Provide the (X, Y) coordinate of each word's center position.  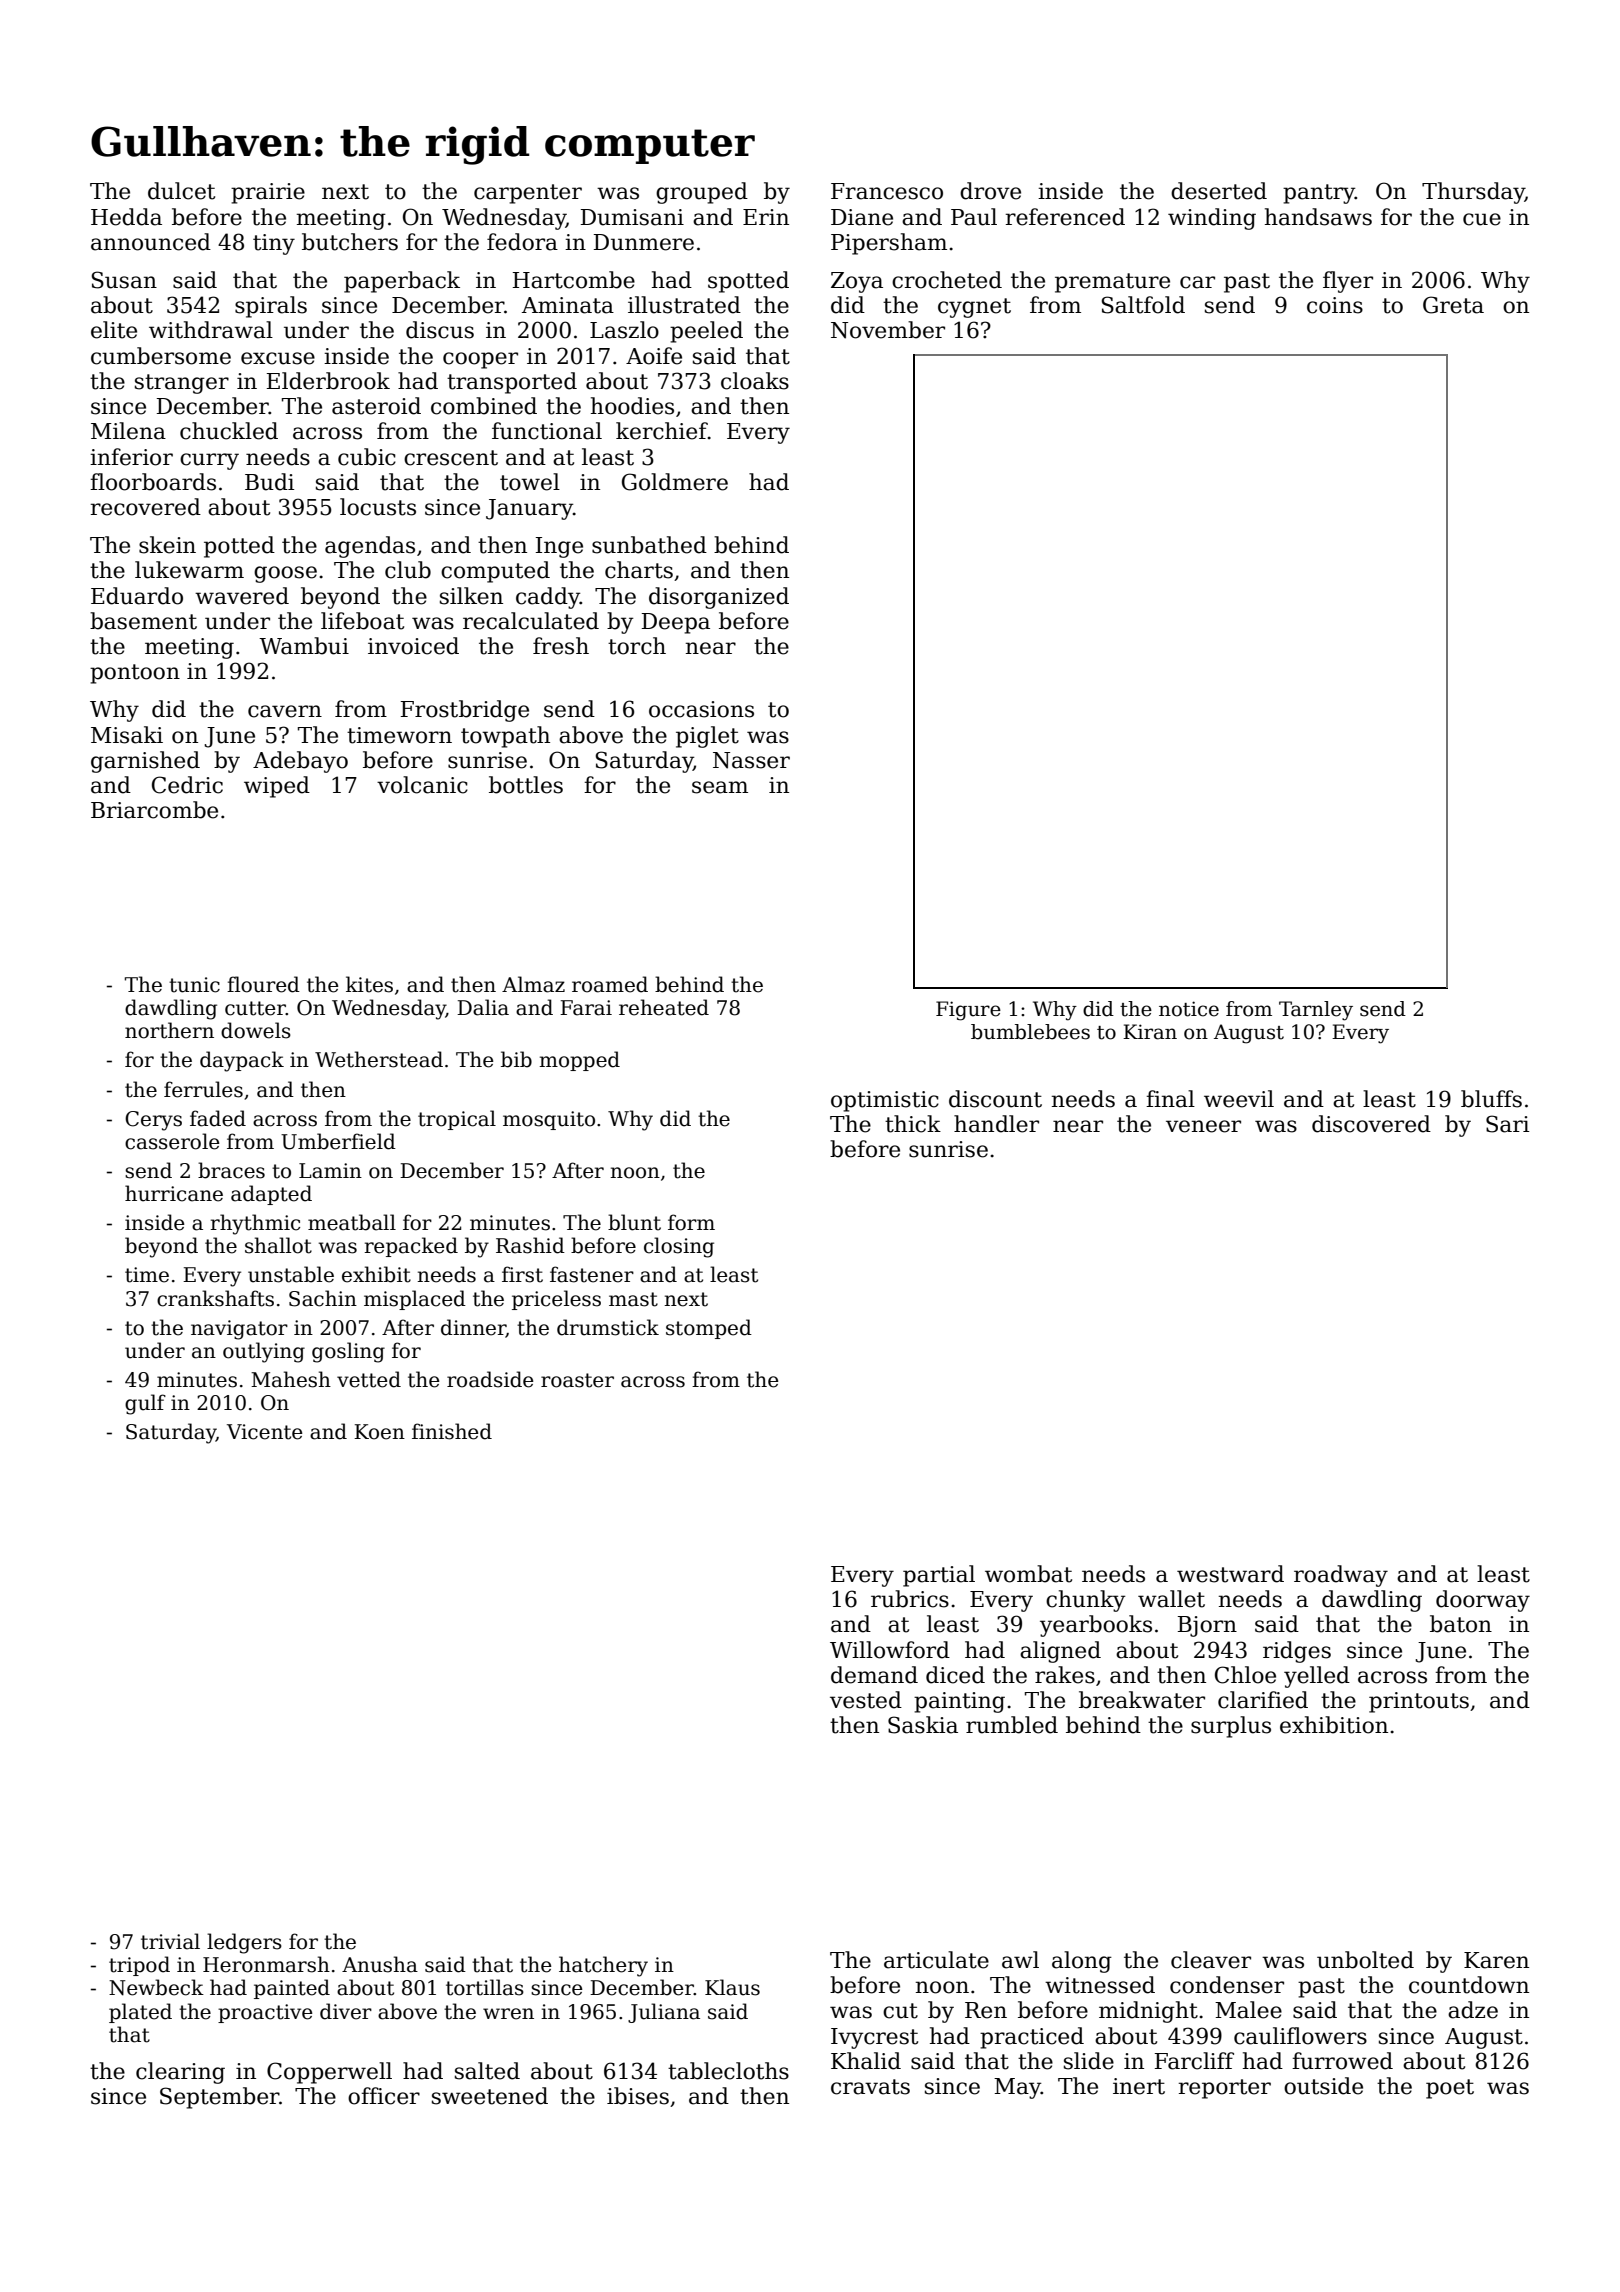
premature (1112, 283)
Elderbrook (328, 381)
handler (996, 1124)
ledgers (244, 1943)
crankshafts (215, 1298)
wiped (277, 787)
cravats (870, 2087)
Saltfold (1143, 305)
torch (637, 646)
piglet (707, 737)
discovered (1371, 1124)
